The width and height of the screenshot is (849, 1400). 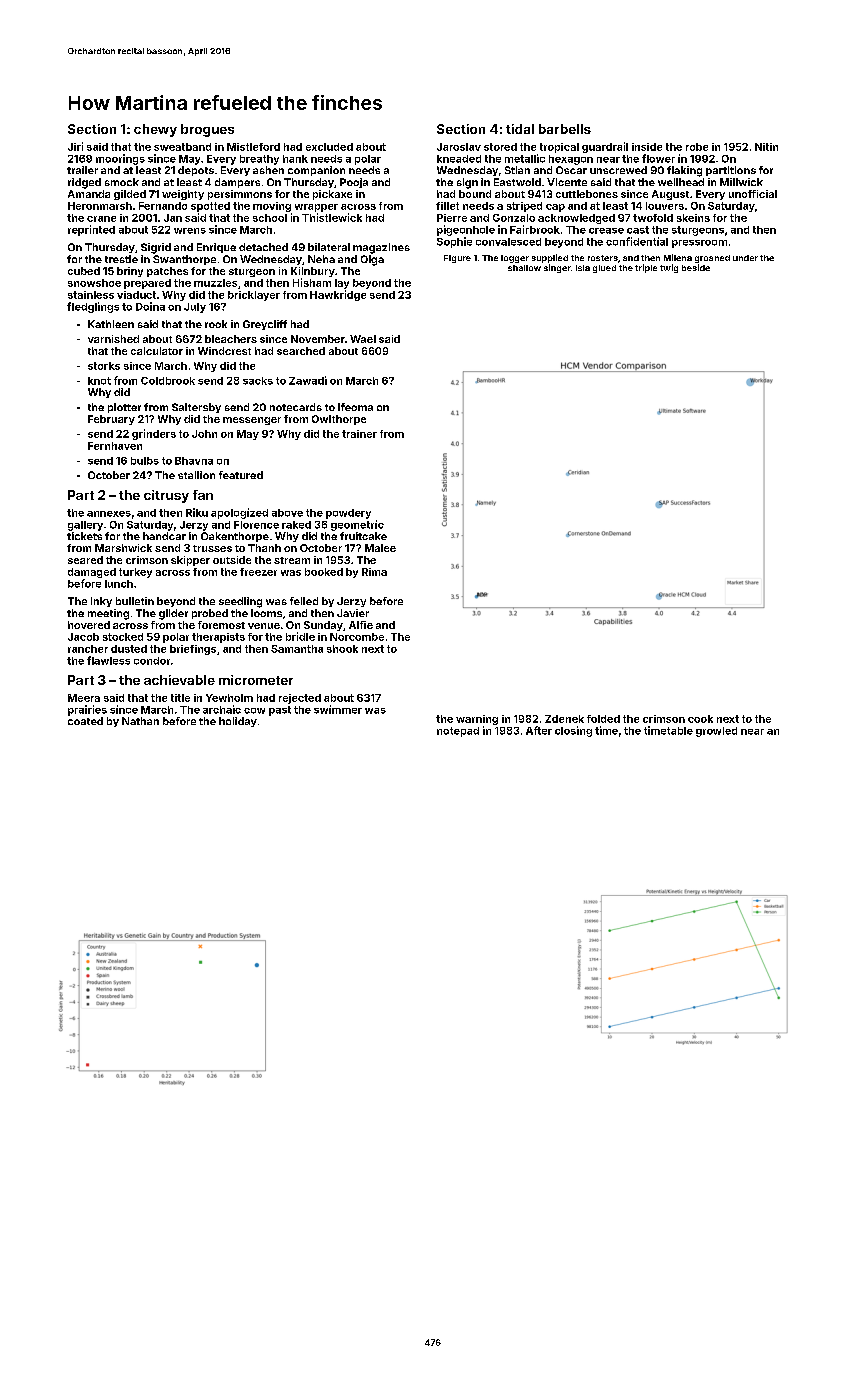 I want to click on citrusy, so click(x=166, y=496).
